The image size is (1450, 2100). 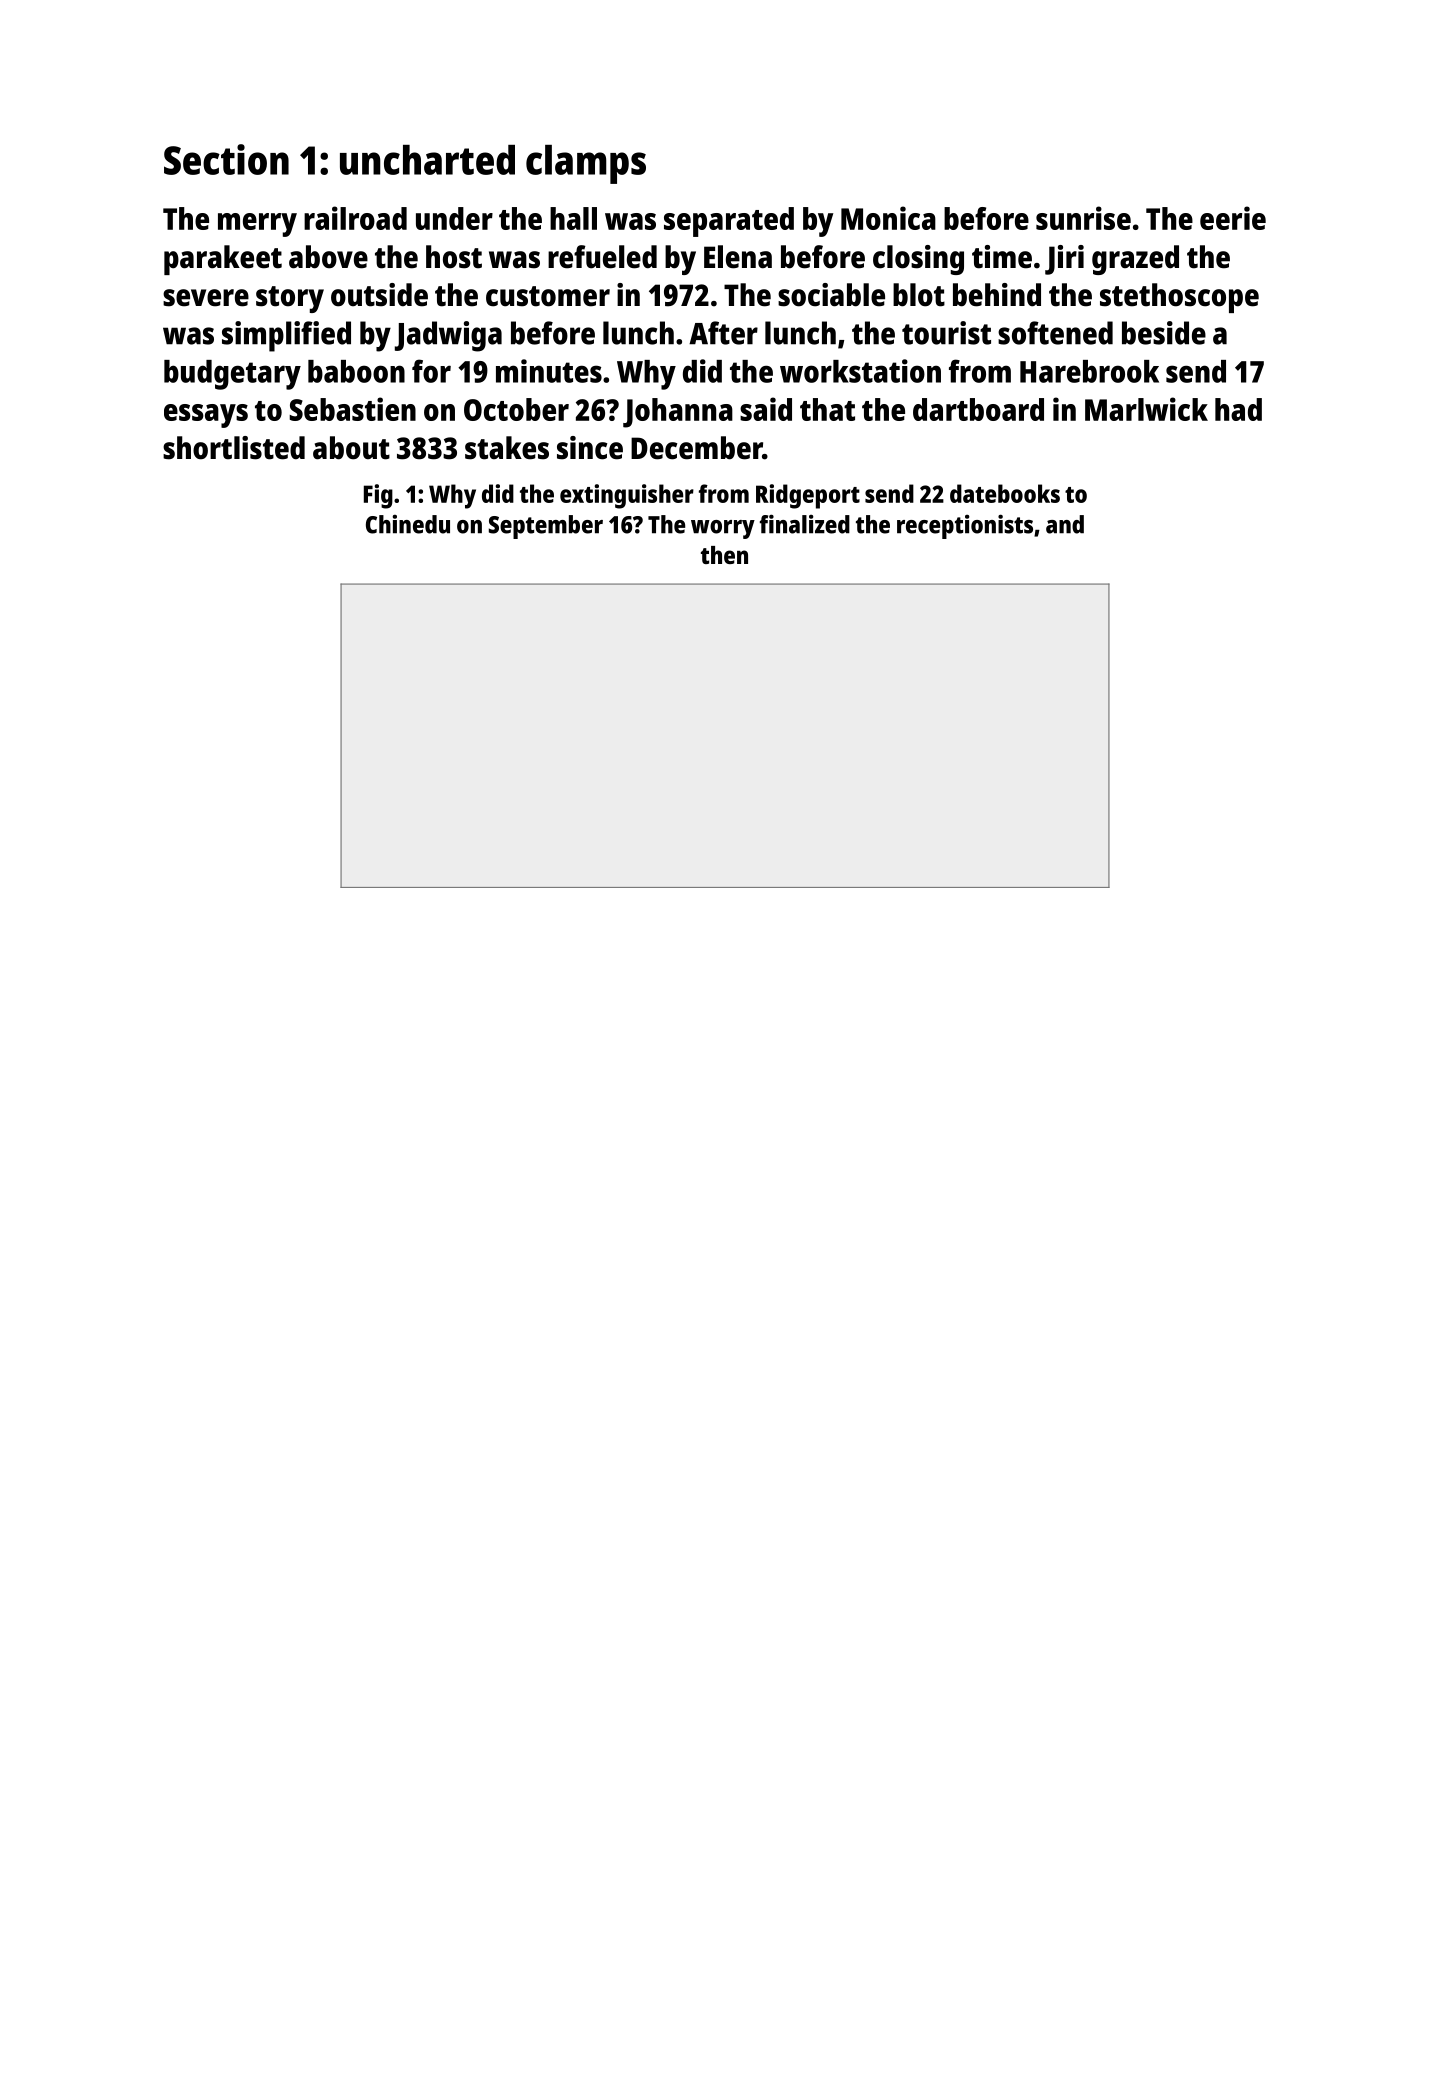 What do you see at coordinates (351, 448) in the screenshot?
I see `about` at bounding box center [351, 448].
